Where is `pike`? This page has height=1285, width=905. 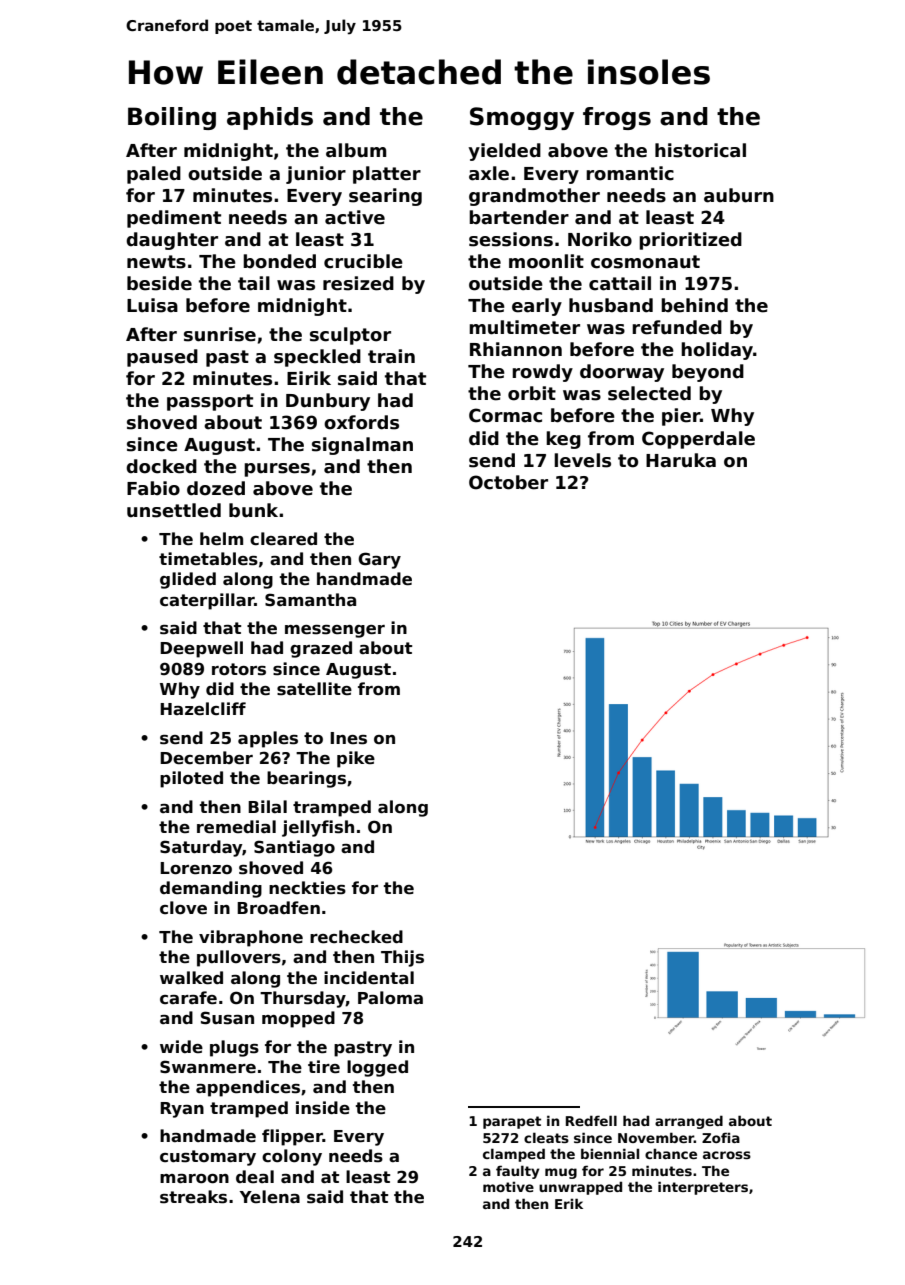
pike is located at coordinates (356, 759).
